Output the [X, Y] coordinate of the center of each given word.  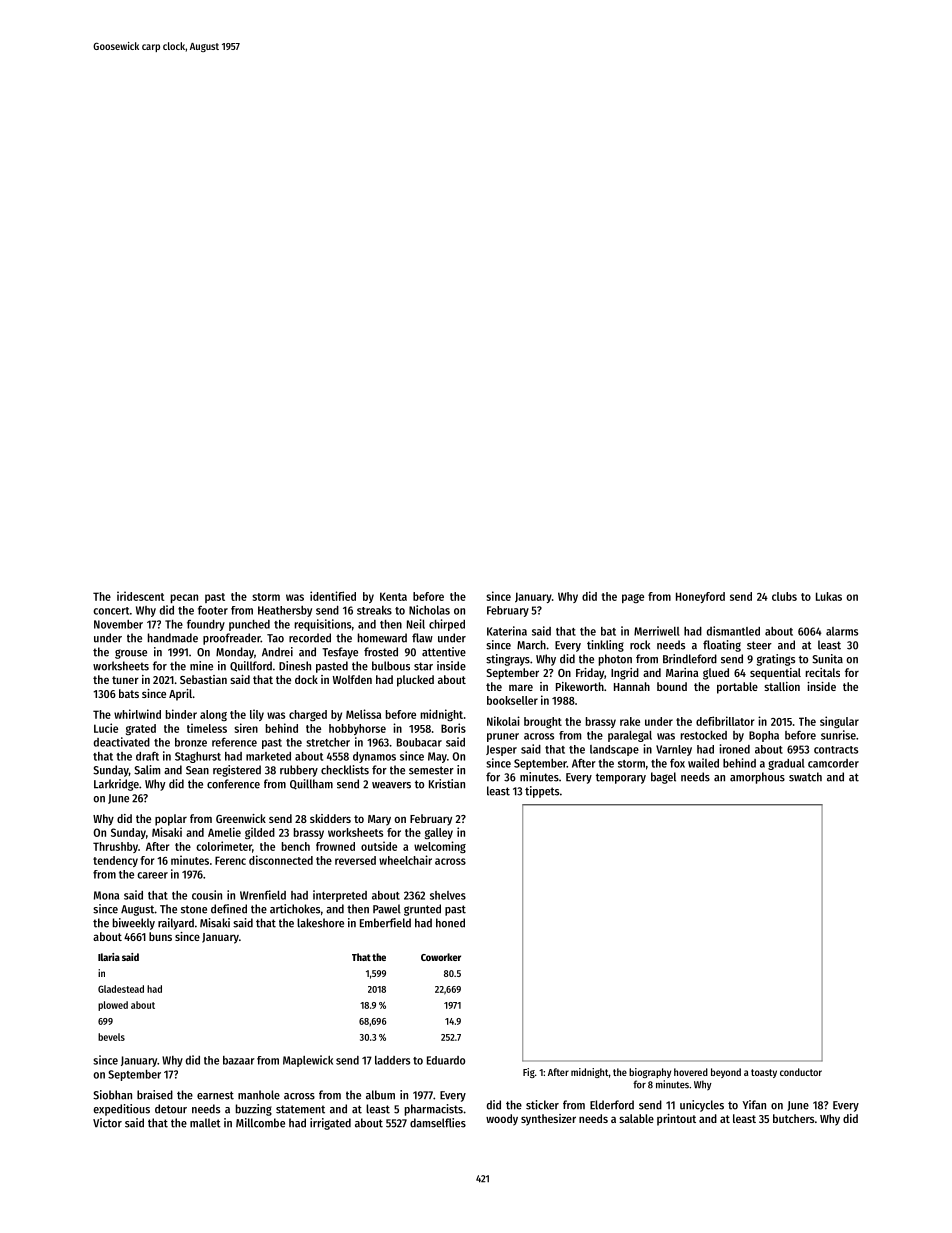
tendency [115, 861]
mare [521, 687]
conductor [801, 1072]
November [118, 624]
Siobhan [112, 1095]
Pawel [387, 909]
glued [716, 674]
